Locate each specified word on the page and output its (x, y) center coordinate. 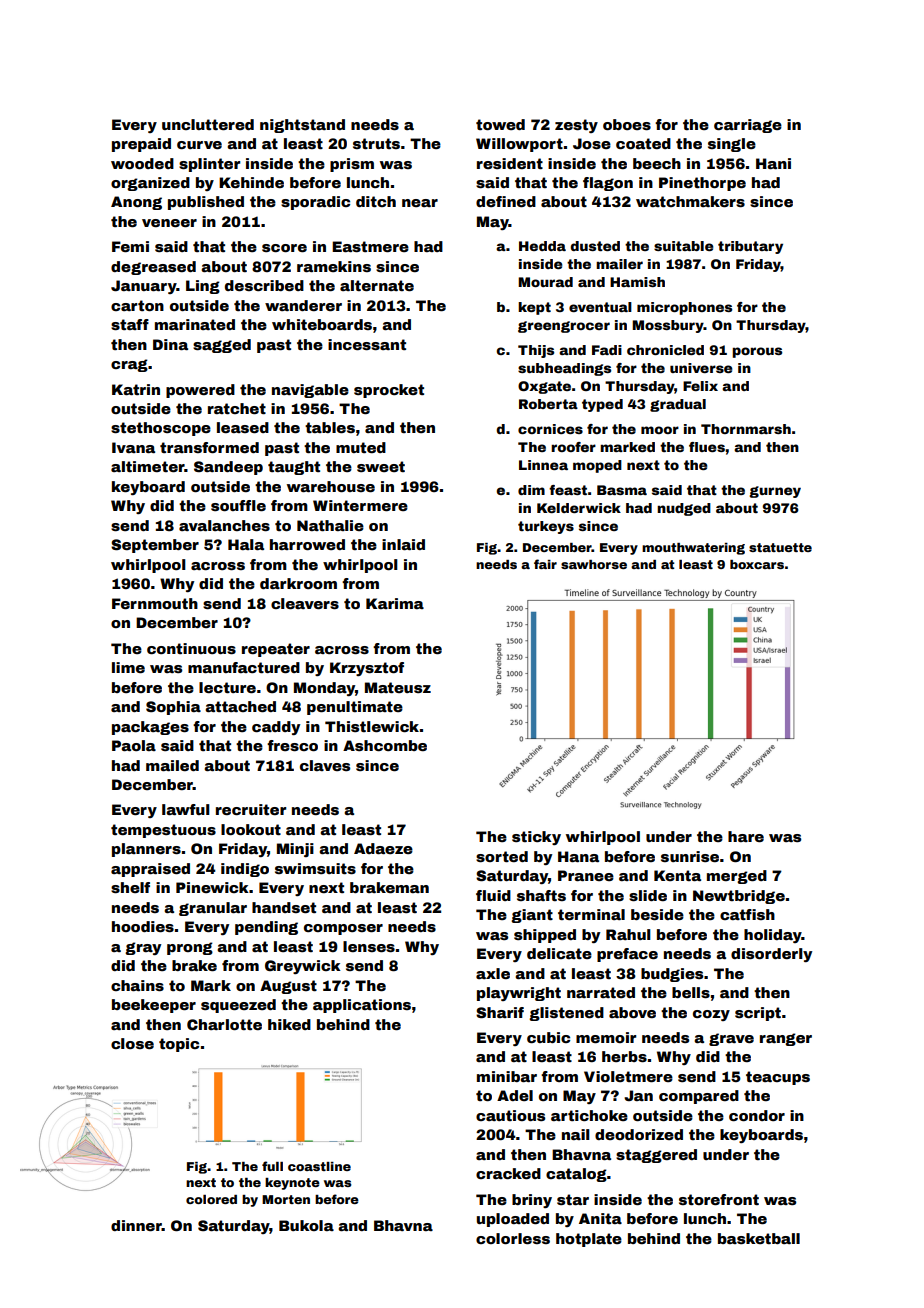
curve (199, 145)
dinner (136, 1225)
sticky (536, 838)
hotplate (589, 1240)
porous (757, 352)
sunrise (690, 856)
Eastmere (370, 246)
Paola (134, 745)
